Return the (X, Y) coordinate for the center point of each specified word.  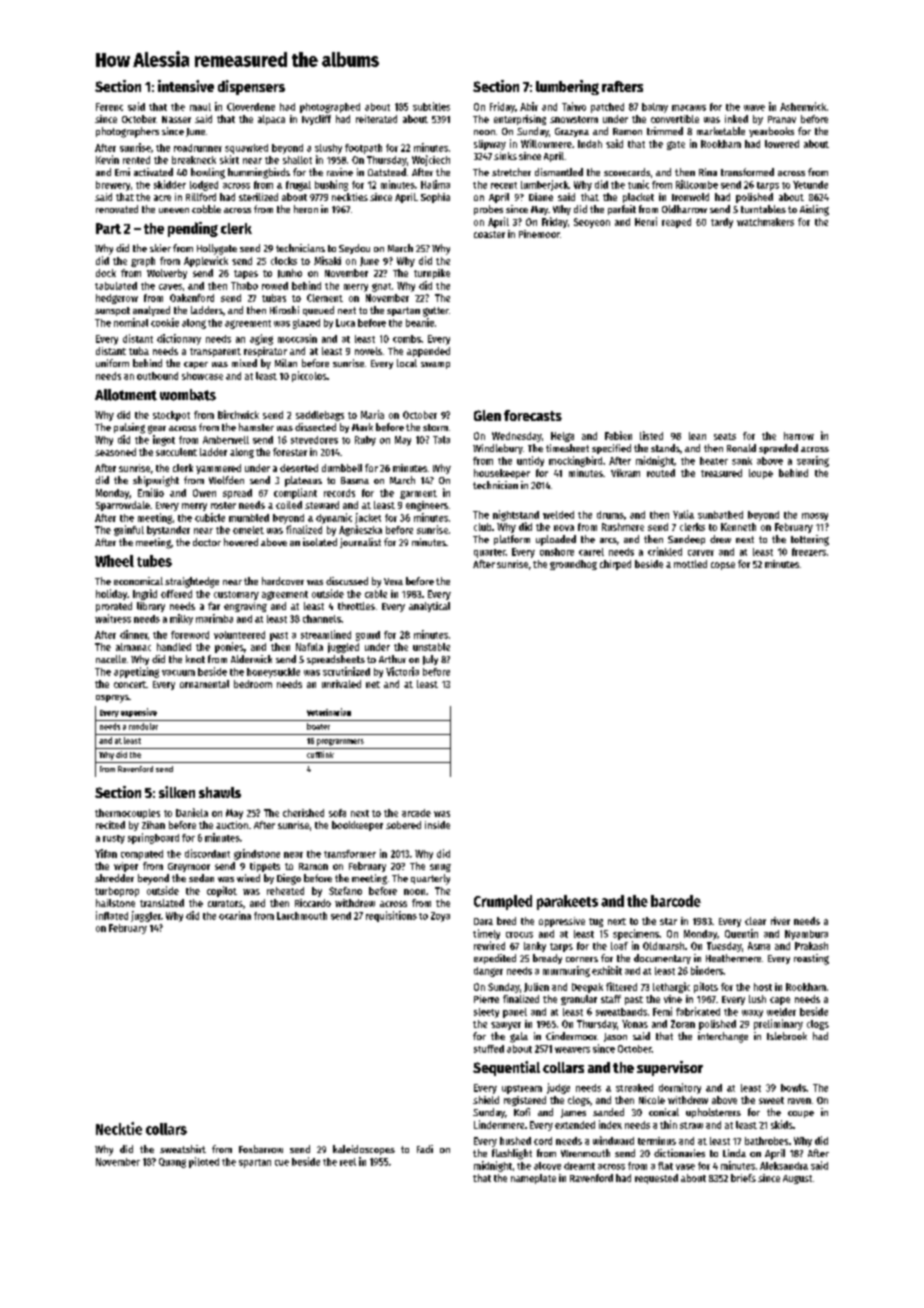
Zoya (440, 917)
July (430, 660)
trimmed (665, 131)
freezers (809, 552)
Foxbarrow (261, 1149)
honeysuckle (273, 673)
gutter (436, 312)
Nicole (652, 1100)
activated (153, 172)
